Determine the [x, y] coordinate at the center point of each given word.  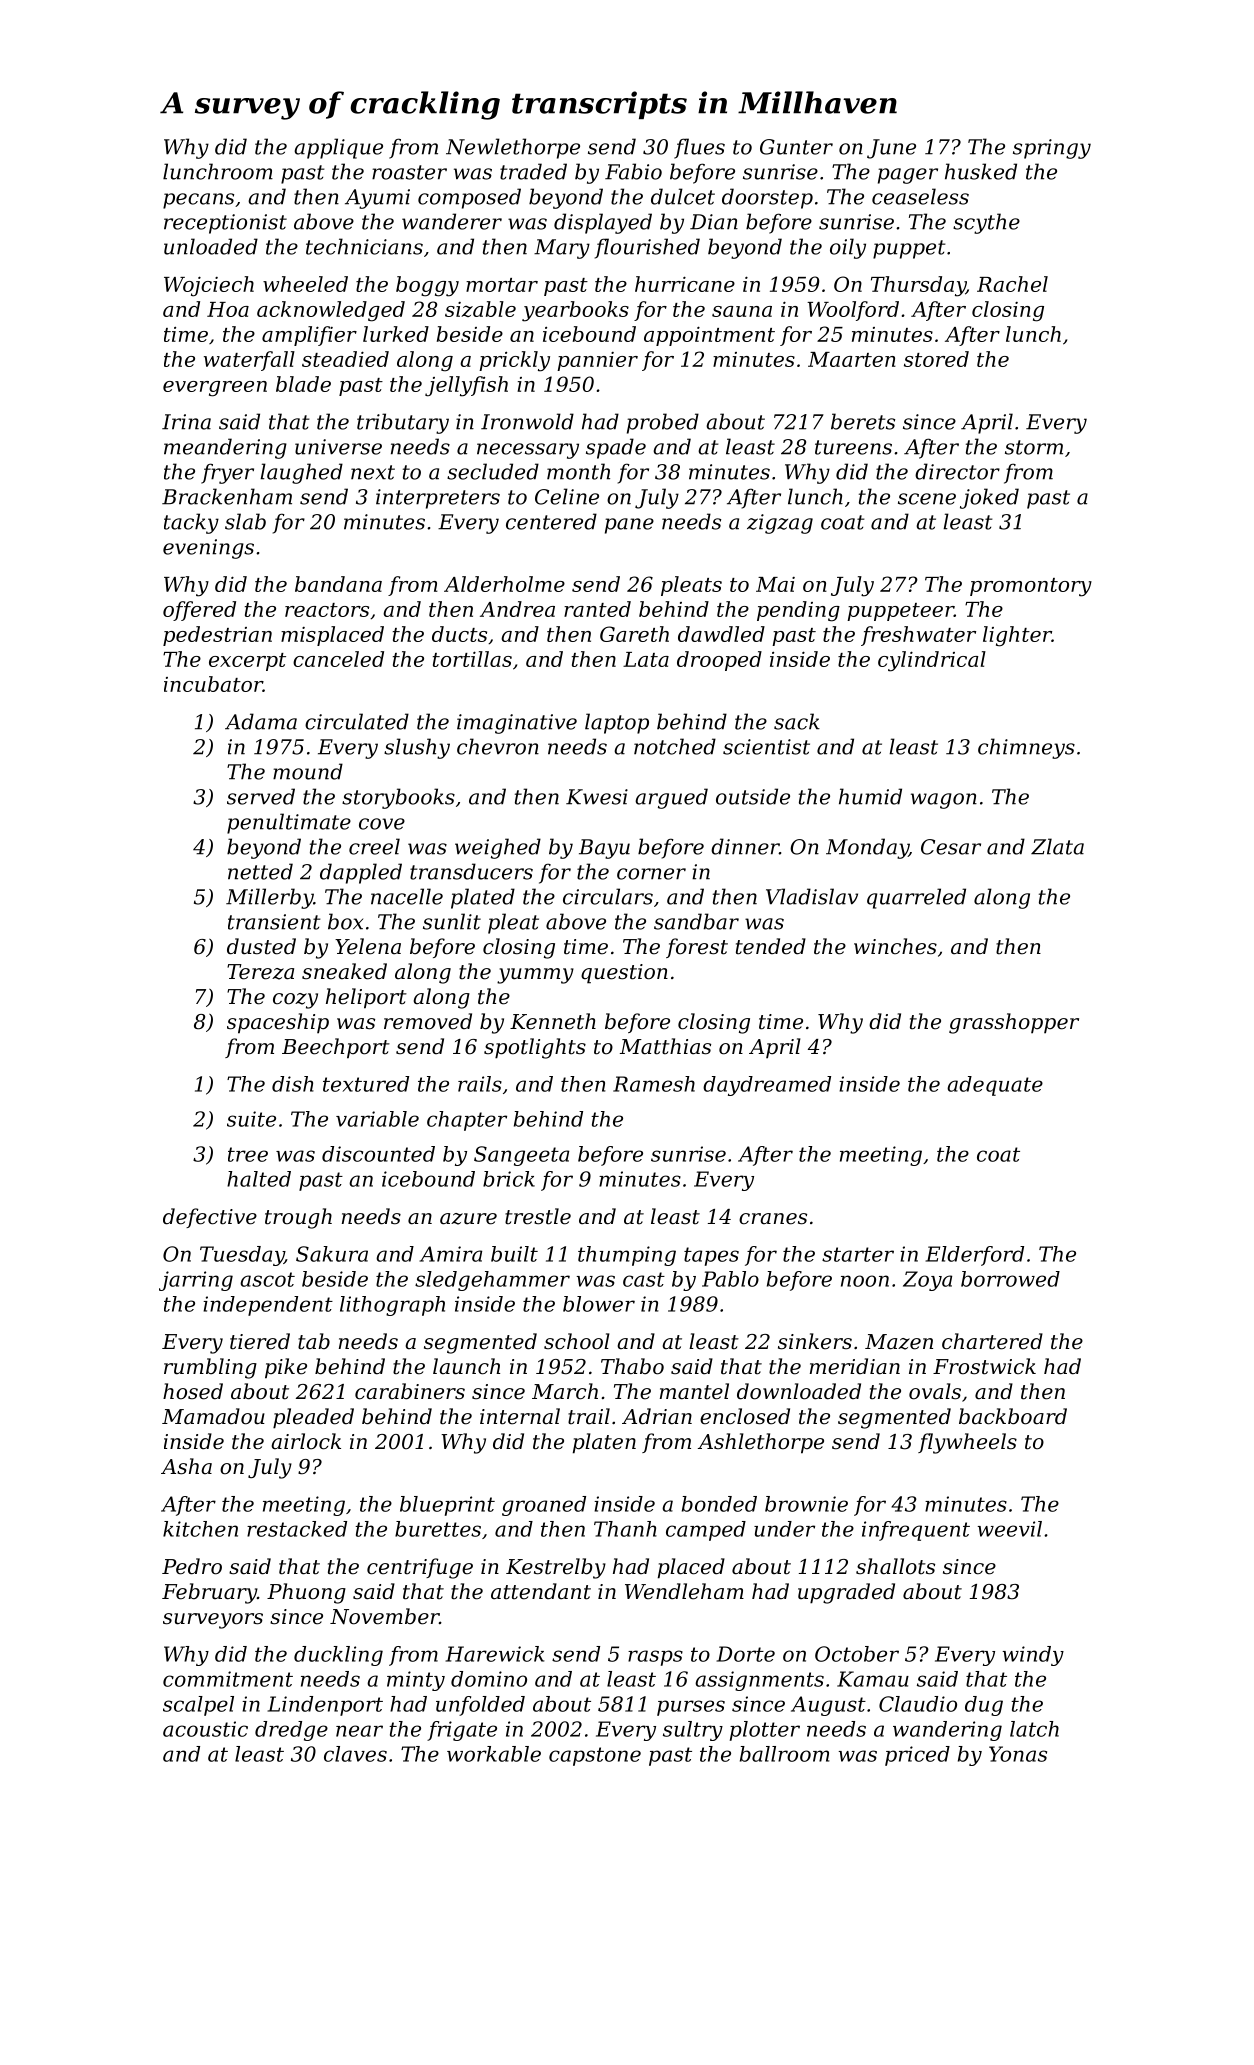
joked [989, 498]
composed [469, 198]
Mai [775, 584]
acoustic [205, 1729]
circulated [357, 721]
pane [629, 526]
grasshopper [1014, 1023]
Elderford [974, 1256]
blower [599, 1304]
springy [1052, 149]
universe [338, 447]
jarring [196, 1281]
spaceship [278, 1023]
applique [338, 148]
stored [936, 359]
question [624, 974]
